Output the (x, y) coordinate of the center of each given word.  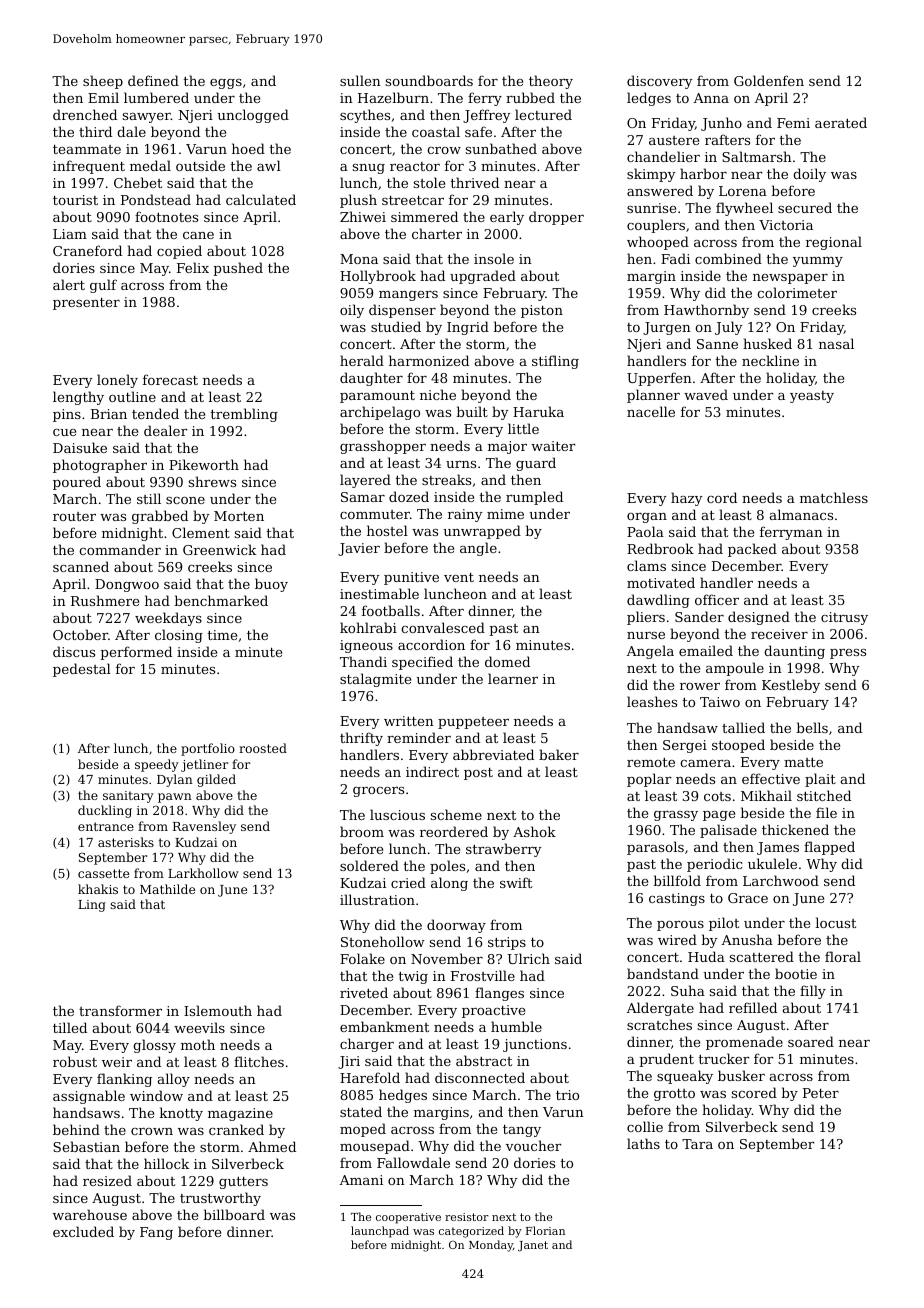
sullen (360, 80)
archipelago (380, 413)
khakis (98, 889)
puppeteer (473, 723)
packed (752, 550)
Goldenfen (769, 80)
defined (153, 80)
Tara (697, 1144)
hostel (387, 530)
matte (803, 762)
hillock (166, 1163)
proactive (493, 1011)
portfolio (208, 749)
